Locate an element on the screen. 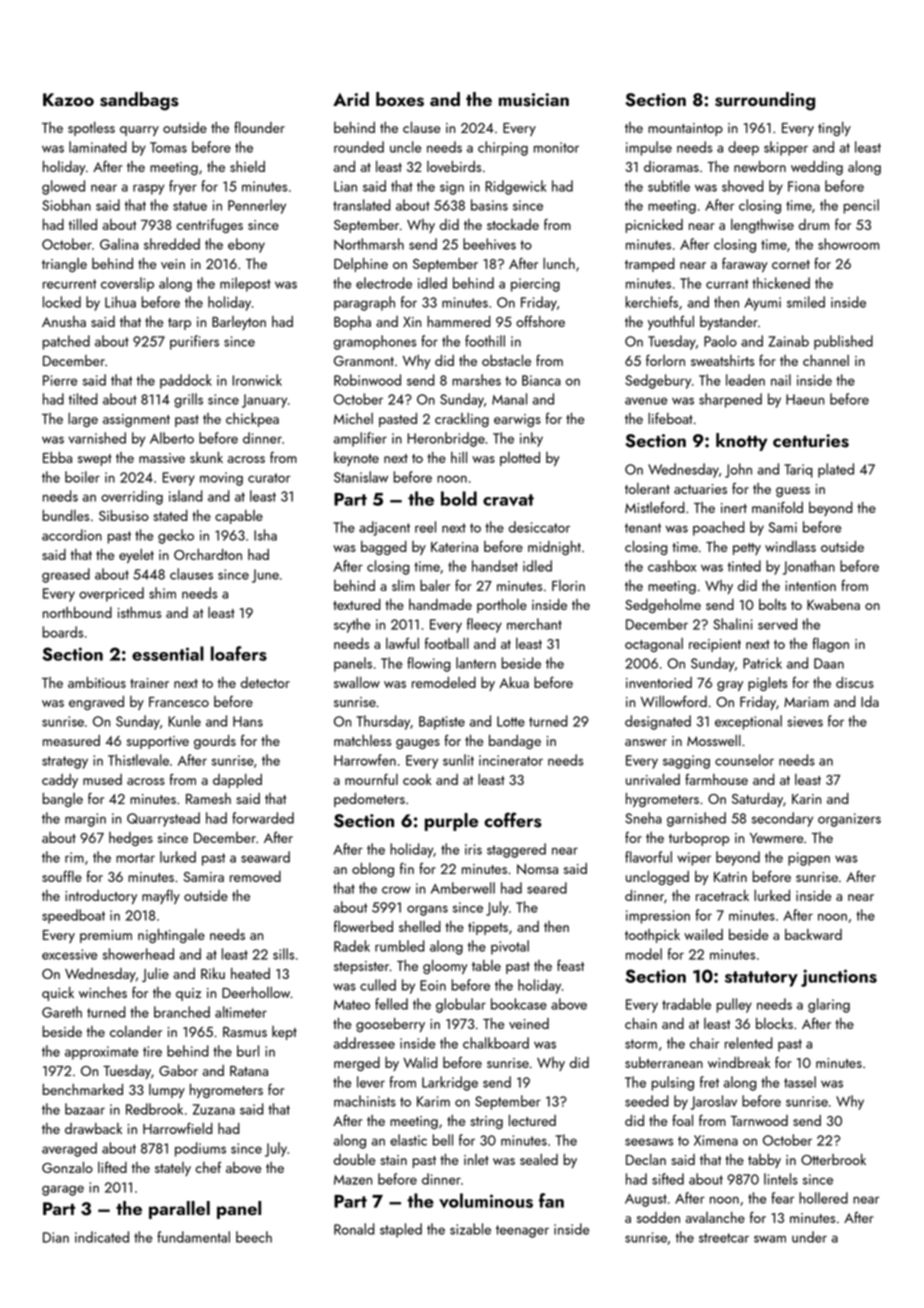 This screenshot has width=924, height=1308. gourds is located at coordinates (215, 742).
